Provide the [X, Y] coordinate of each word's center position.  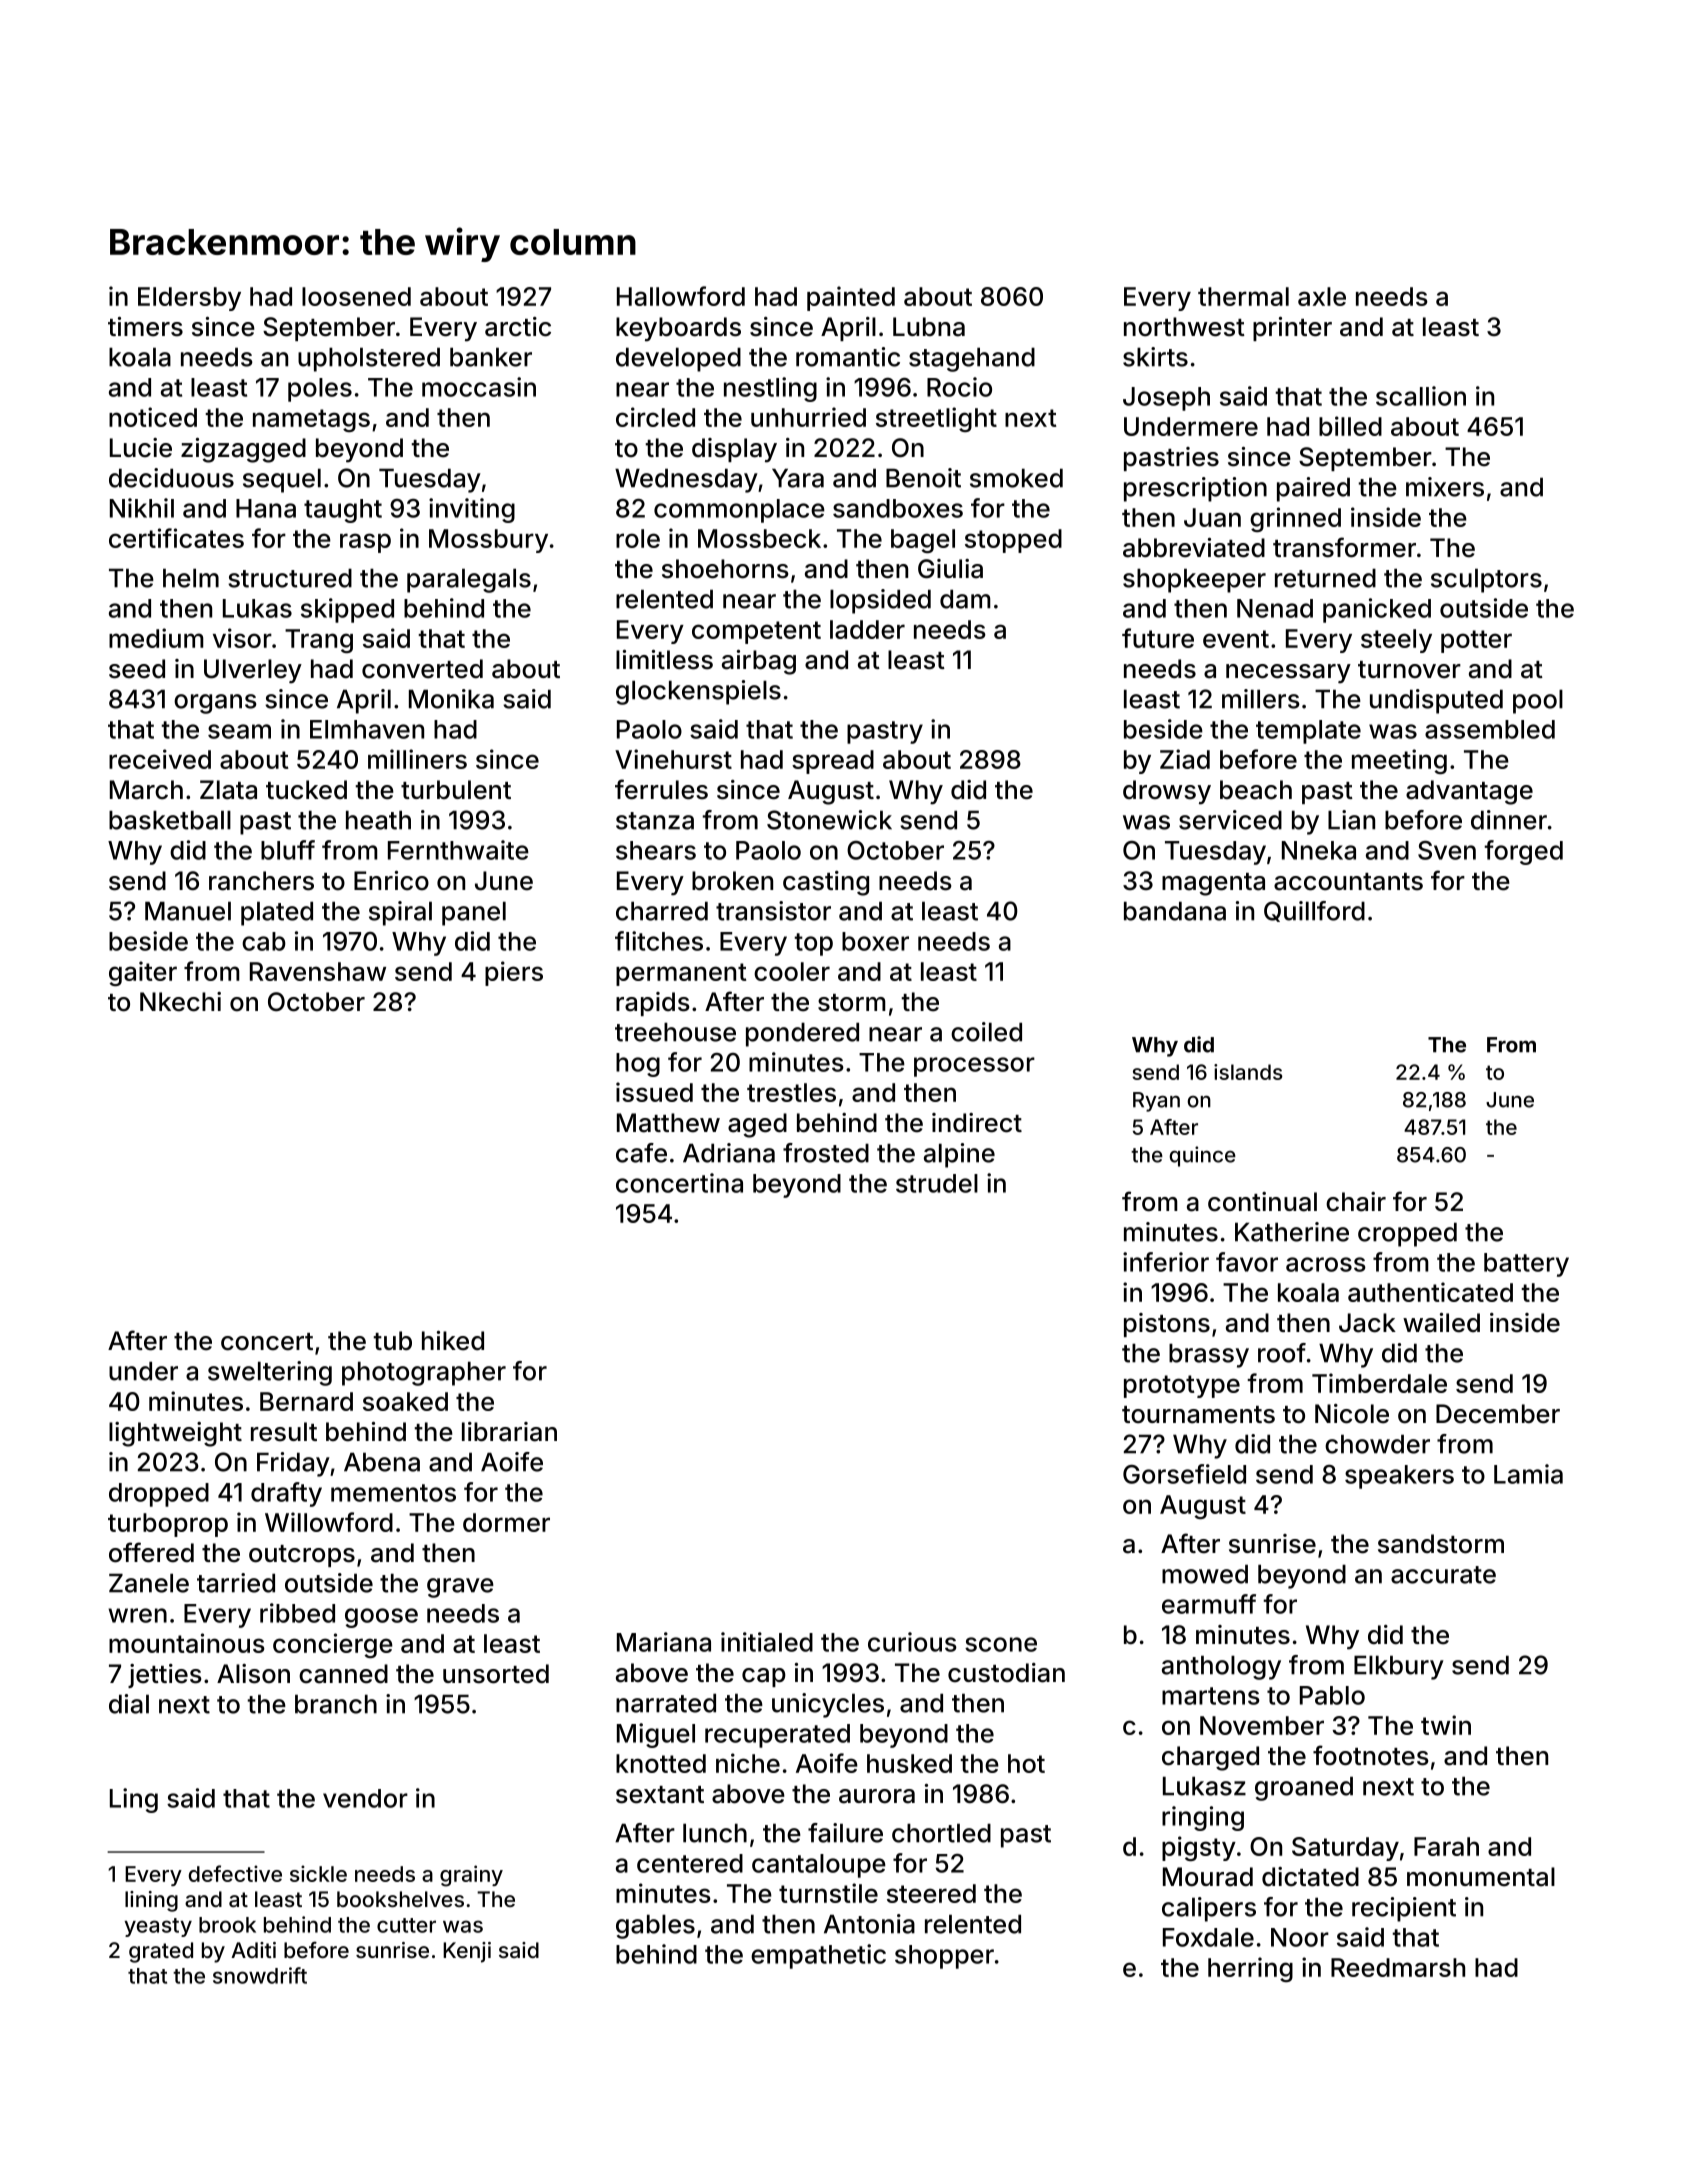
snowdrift [260, 1975]
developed [678, 359]
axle [1322, 296]
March [146, 790]
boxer [875, 941]
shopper [944, 1957]
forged [1523, 852]
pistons [1167, 1325]
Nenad [1275, 608]
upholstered [369, 359]
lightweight [175, 1434]
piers [514, 973]
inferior [1166, 1262]
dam [965, 599]
